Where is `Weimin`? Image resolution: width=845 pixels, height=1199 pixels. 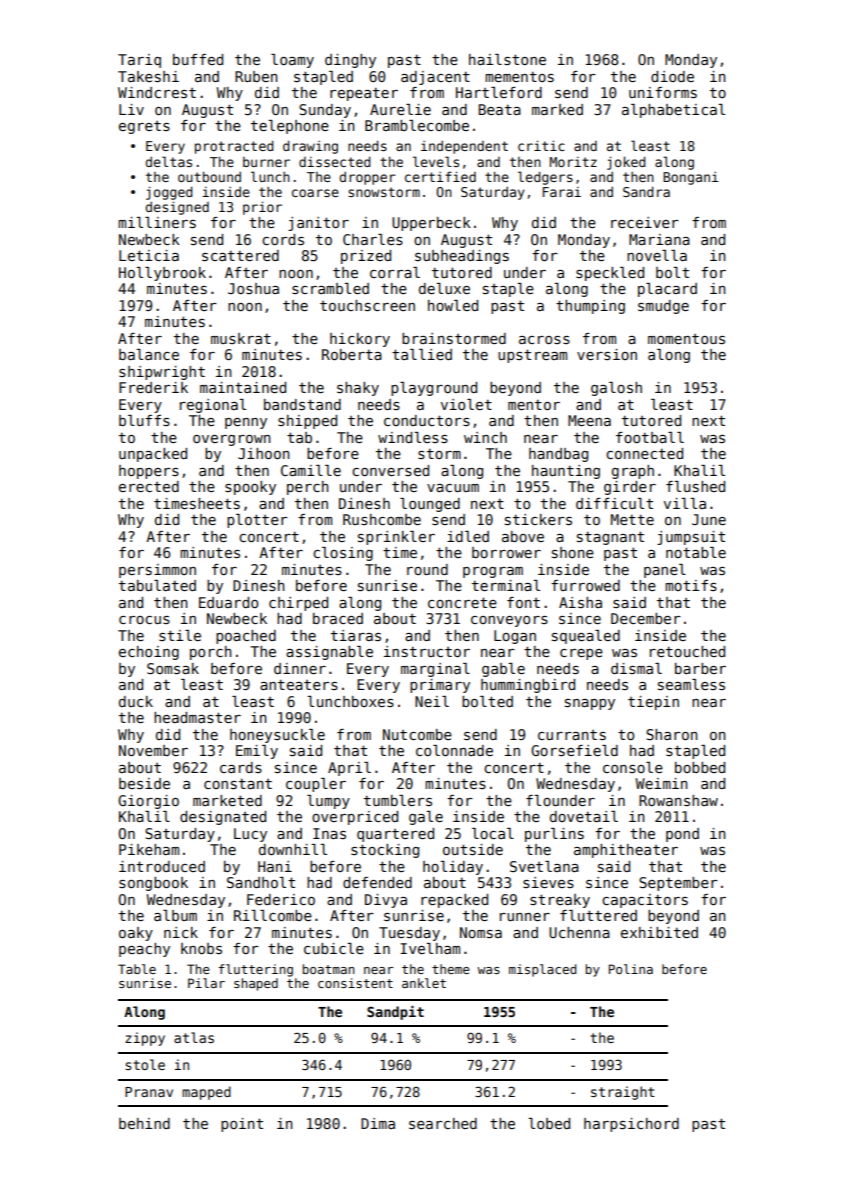 Weimin is located at coordinates (662, 783).
